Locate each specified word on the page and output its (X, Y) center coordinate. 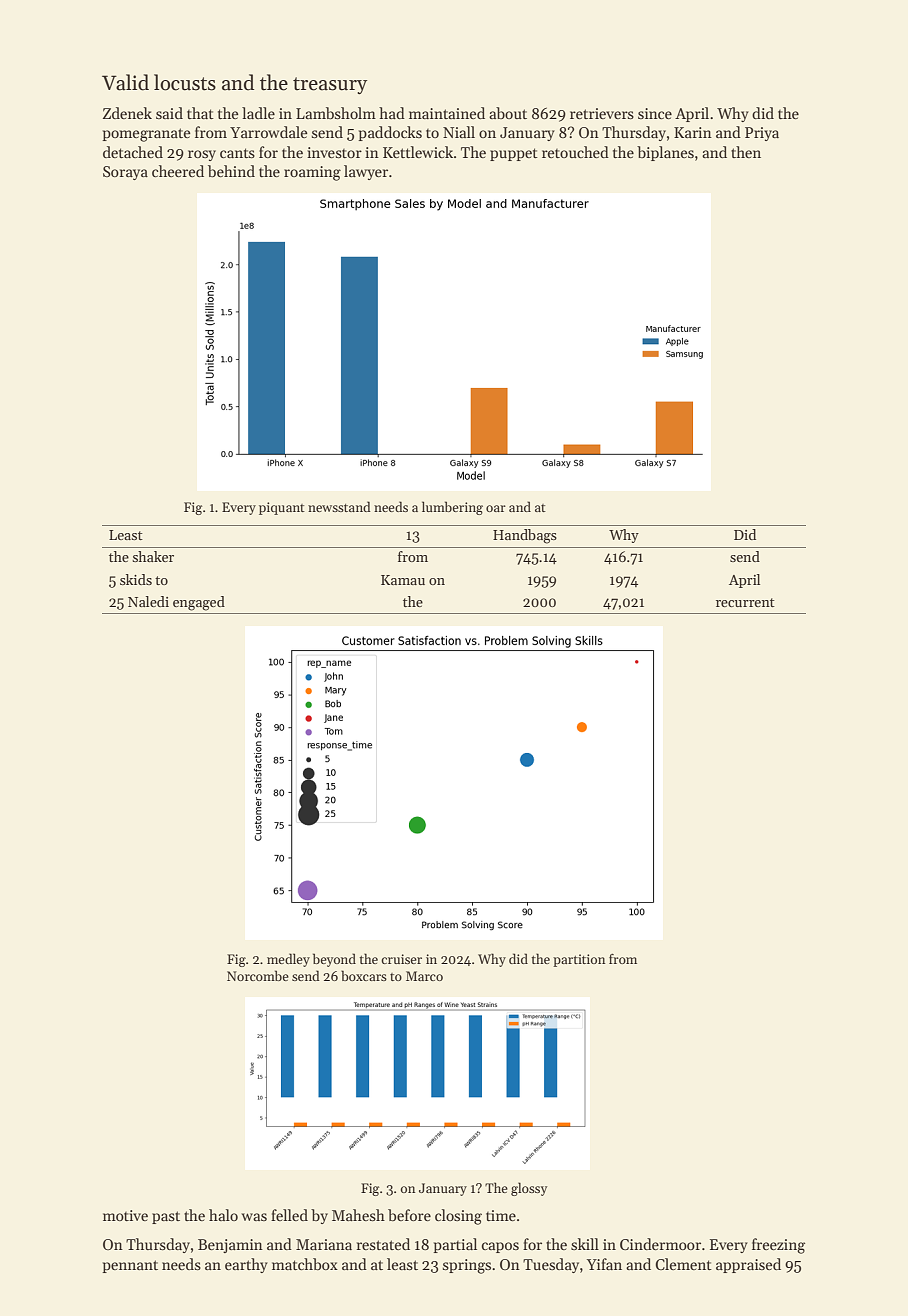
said (169, 113)
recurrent (745, 602)
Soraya (125, 173)
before (409, 1215)
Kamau (403, 580)
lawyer (366, 172)
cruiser (401, 959)
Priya (762, 134)
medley (288, 960)
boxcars (364, 975)
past (166, 1217)
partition (579, 960)
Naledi (148, 601)
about (508, 113)
